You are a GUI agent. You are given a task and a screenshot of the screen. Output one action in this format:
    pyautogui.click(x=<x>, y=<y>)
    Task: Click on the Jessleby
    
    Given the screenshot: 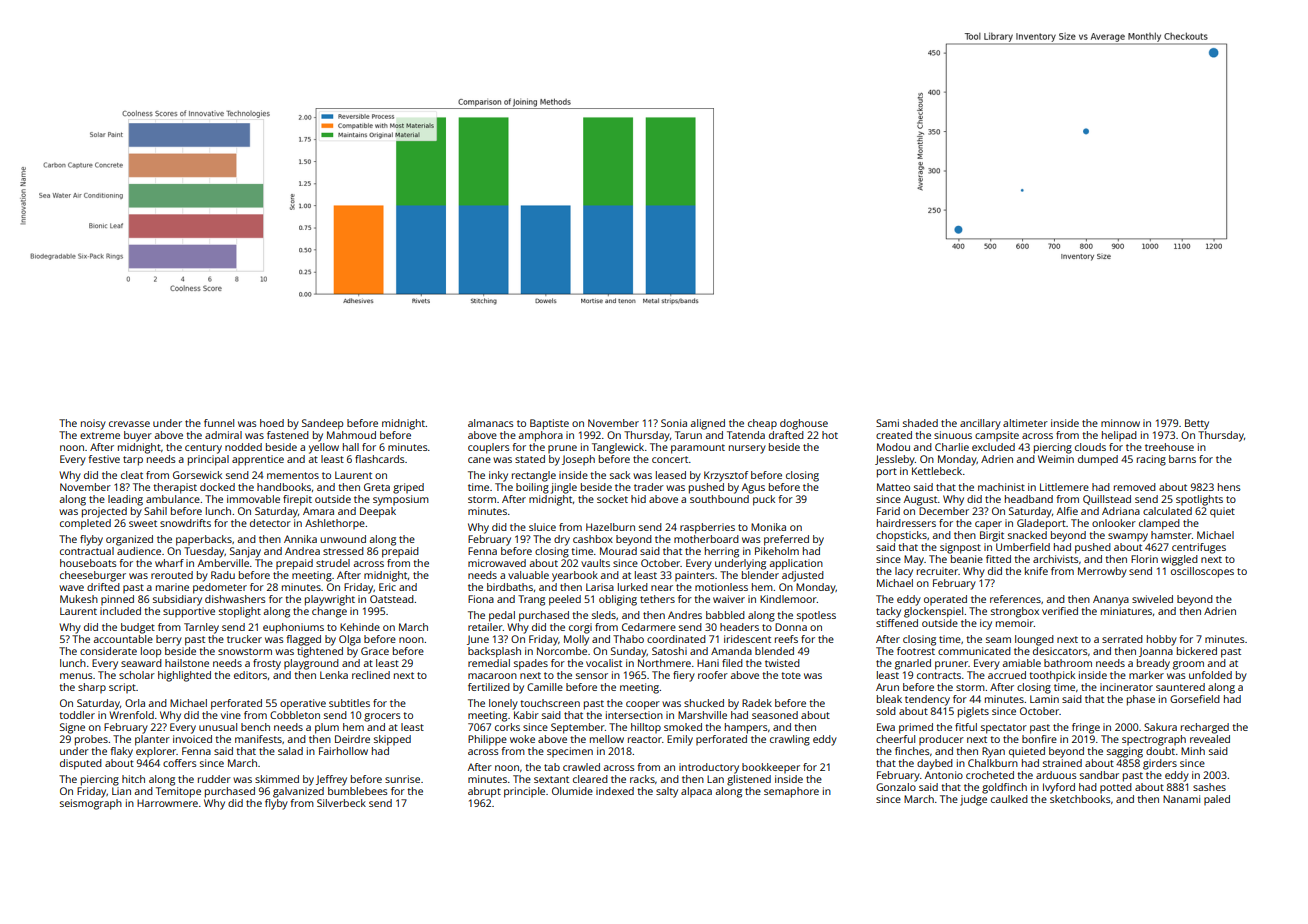 What is the action you would take?
    pyautogui.click(x=895, y=460)
